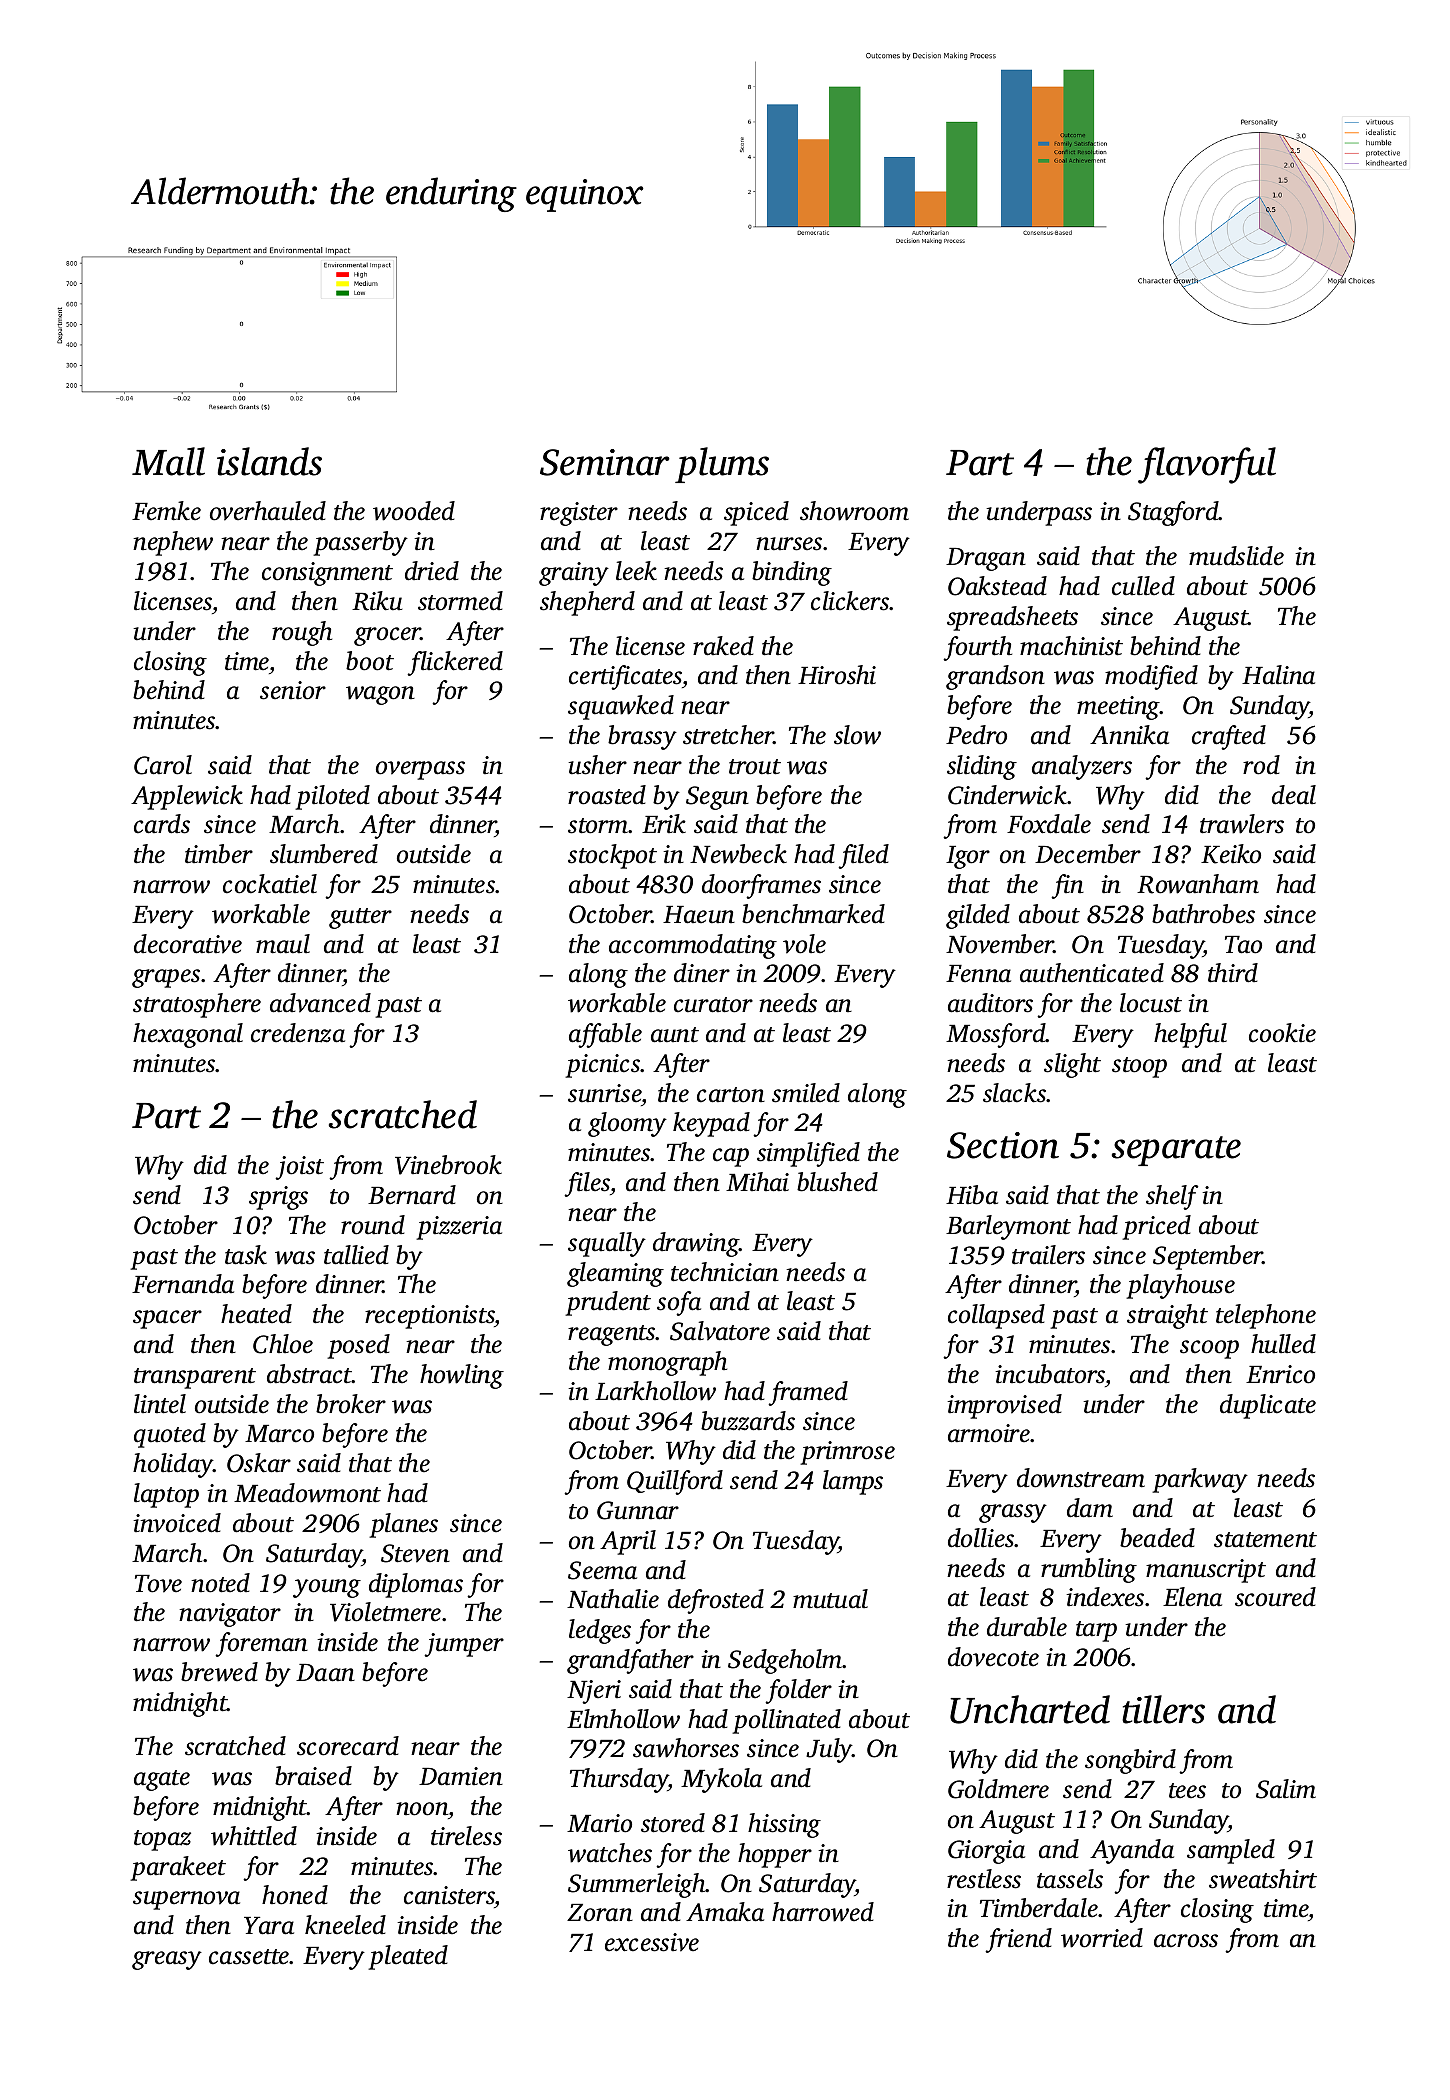 The image size is (1450, 2100). Describe the element at coordinates (652, 1942) in the image. I see `excessive` at that location.
